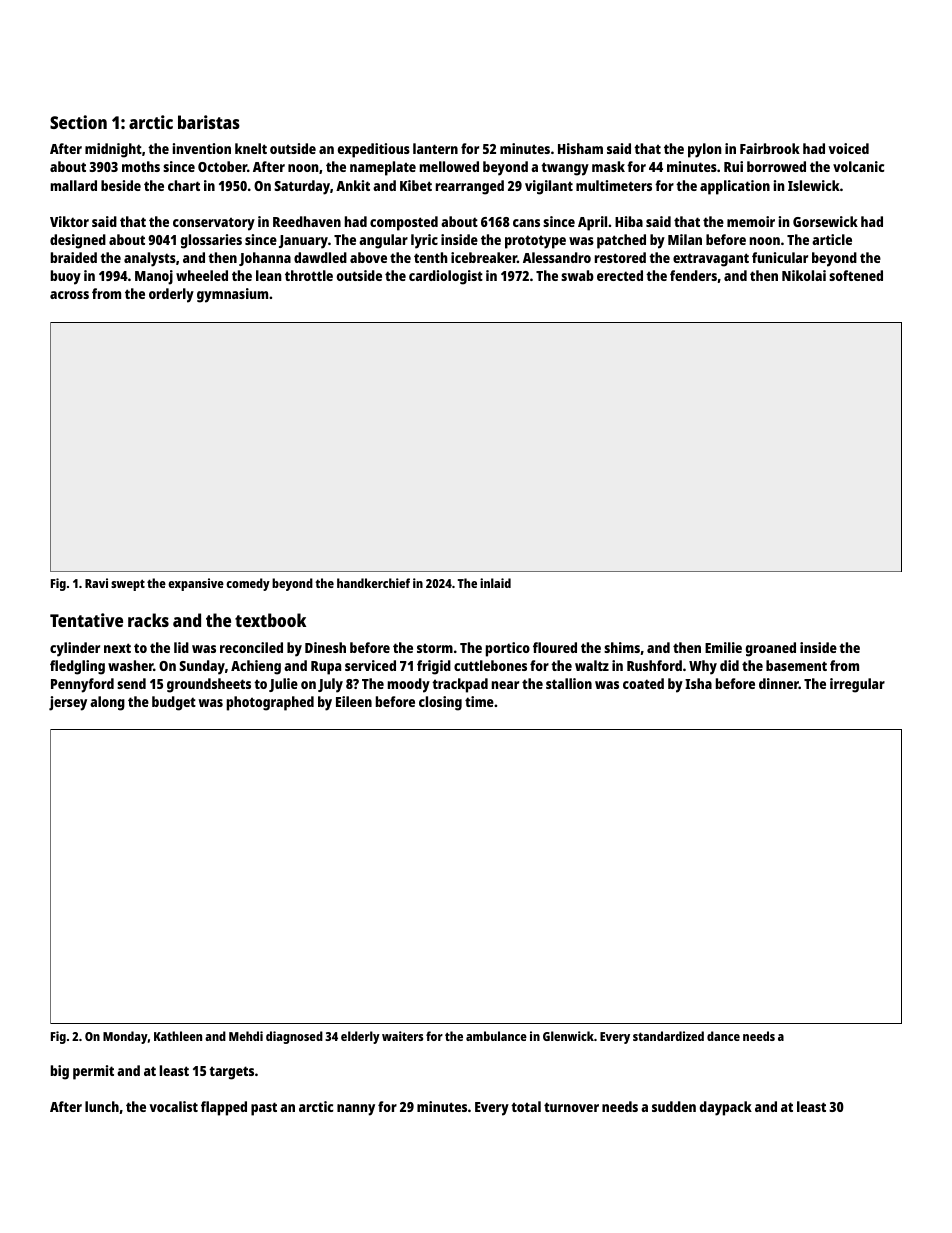  What do you see at coordinates (804, 275) in the screenshot?
I see `Nikolai` at bounding box center [804, 275].
